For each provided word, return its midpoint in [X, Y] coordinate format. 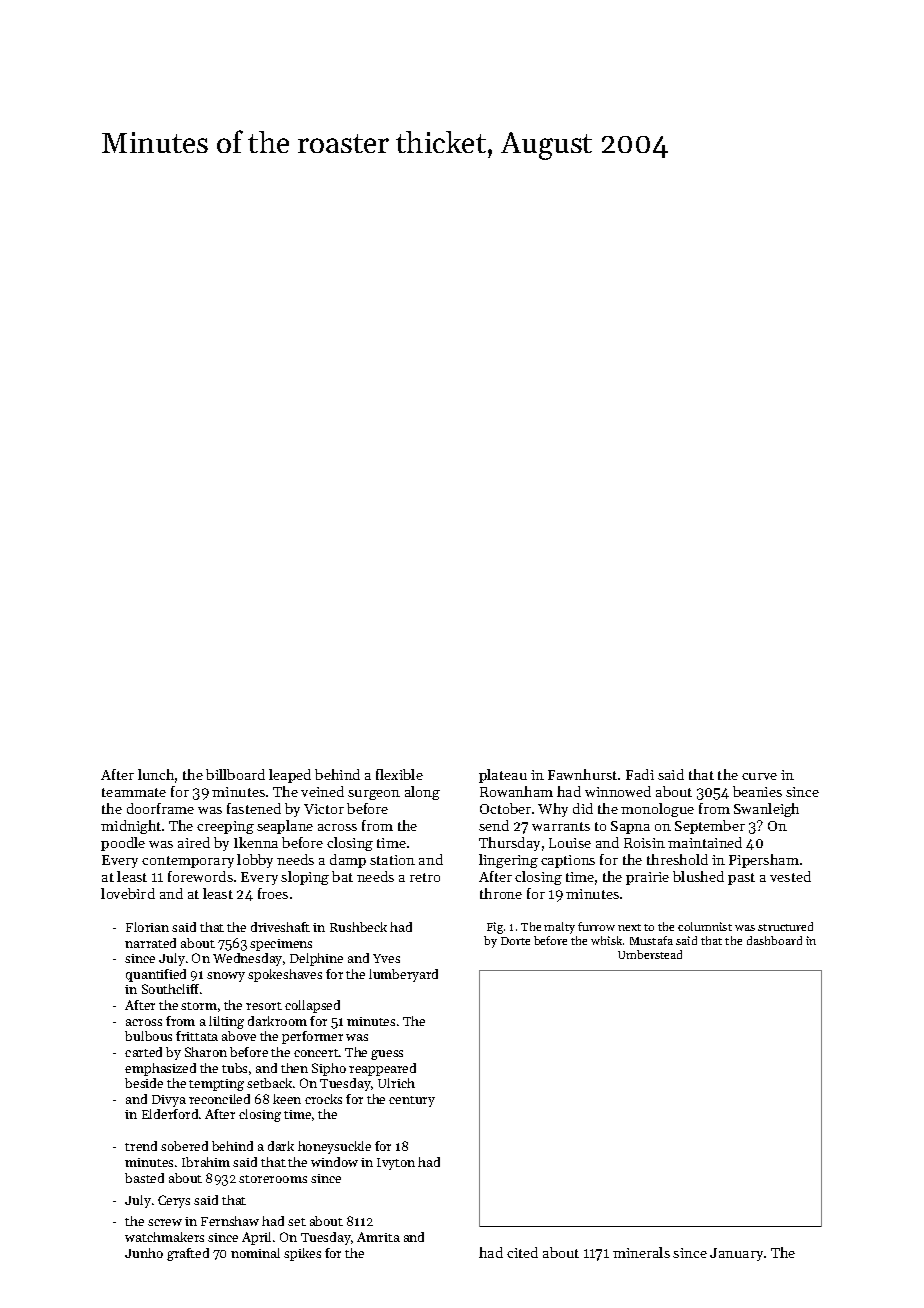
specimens [281, 945]
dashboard [774, 940]
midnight [131, 827]
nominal [255, 1253]
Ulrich [396, 1083]
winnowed [618, 791]
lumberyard [403, 975]
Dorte [515, 941]
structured [785, 926]
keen [287, 1099]
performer [312, 1037]
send [494, 825]
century [412, 1101]
